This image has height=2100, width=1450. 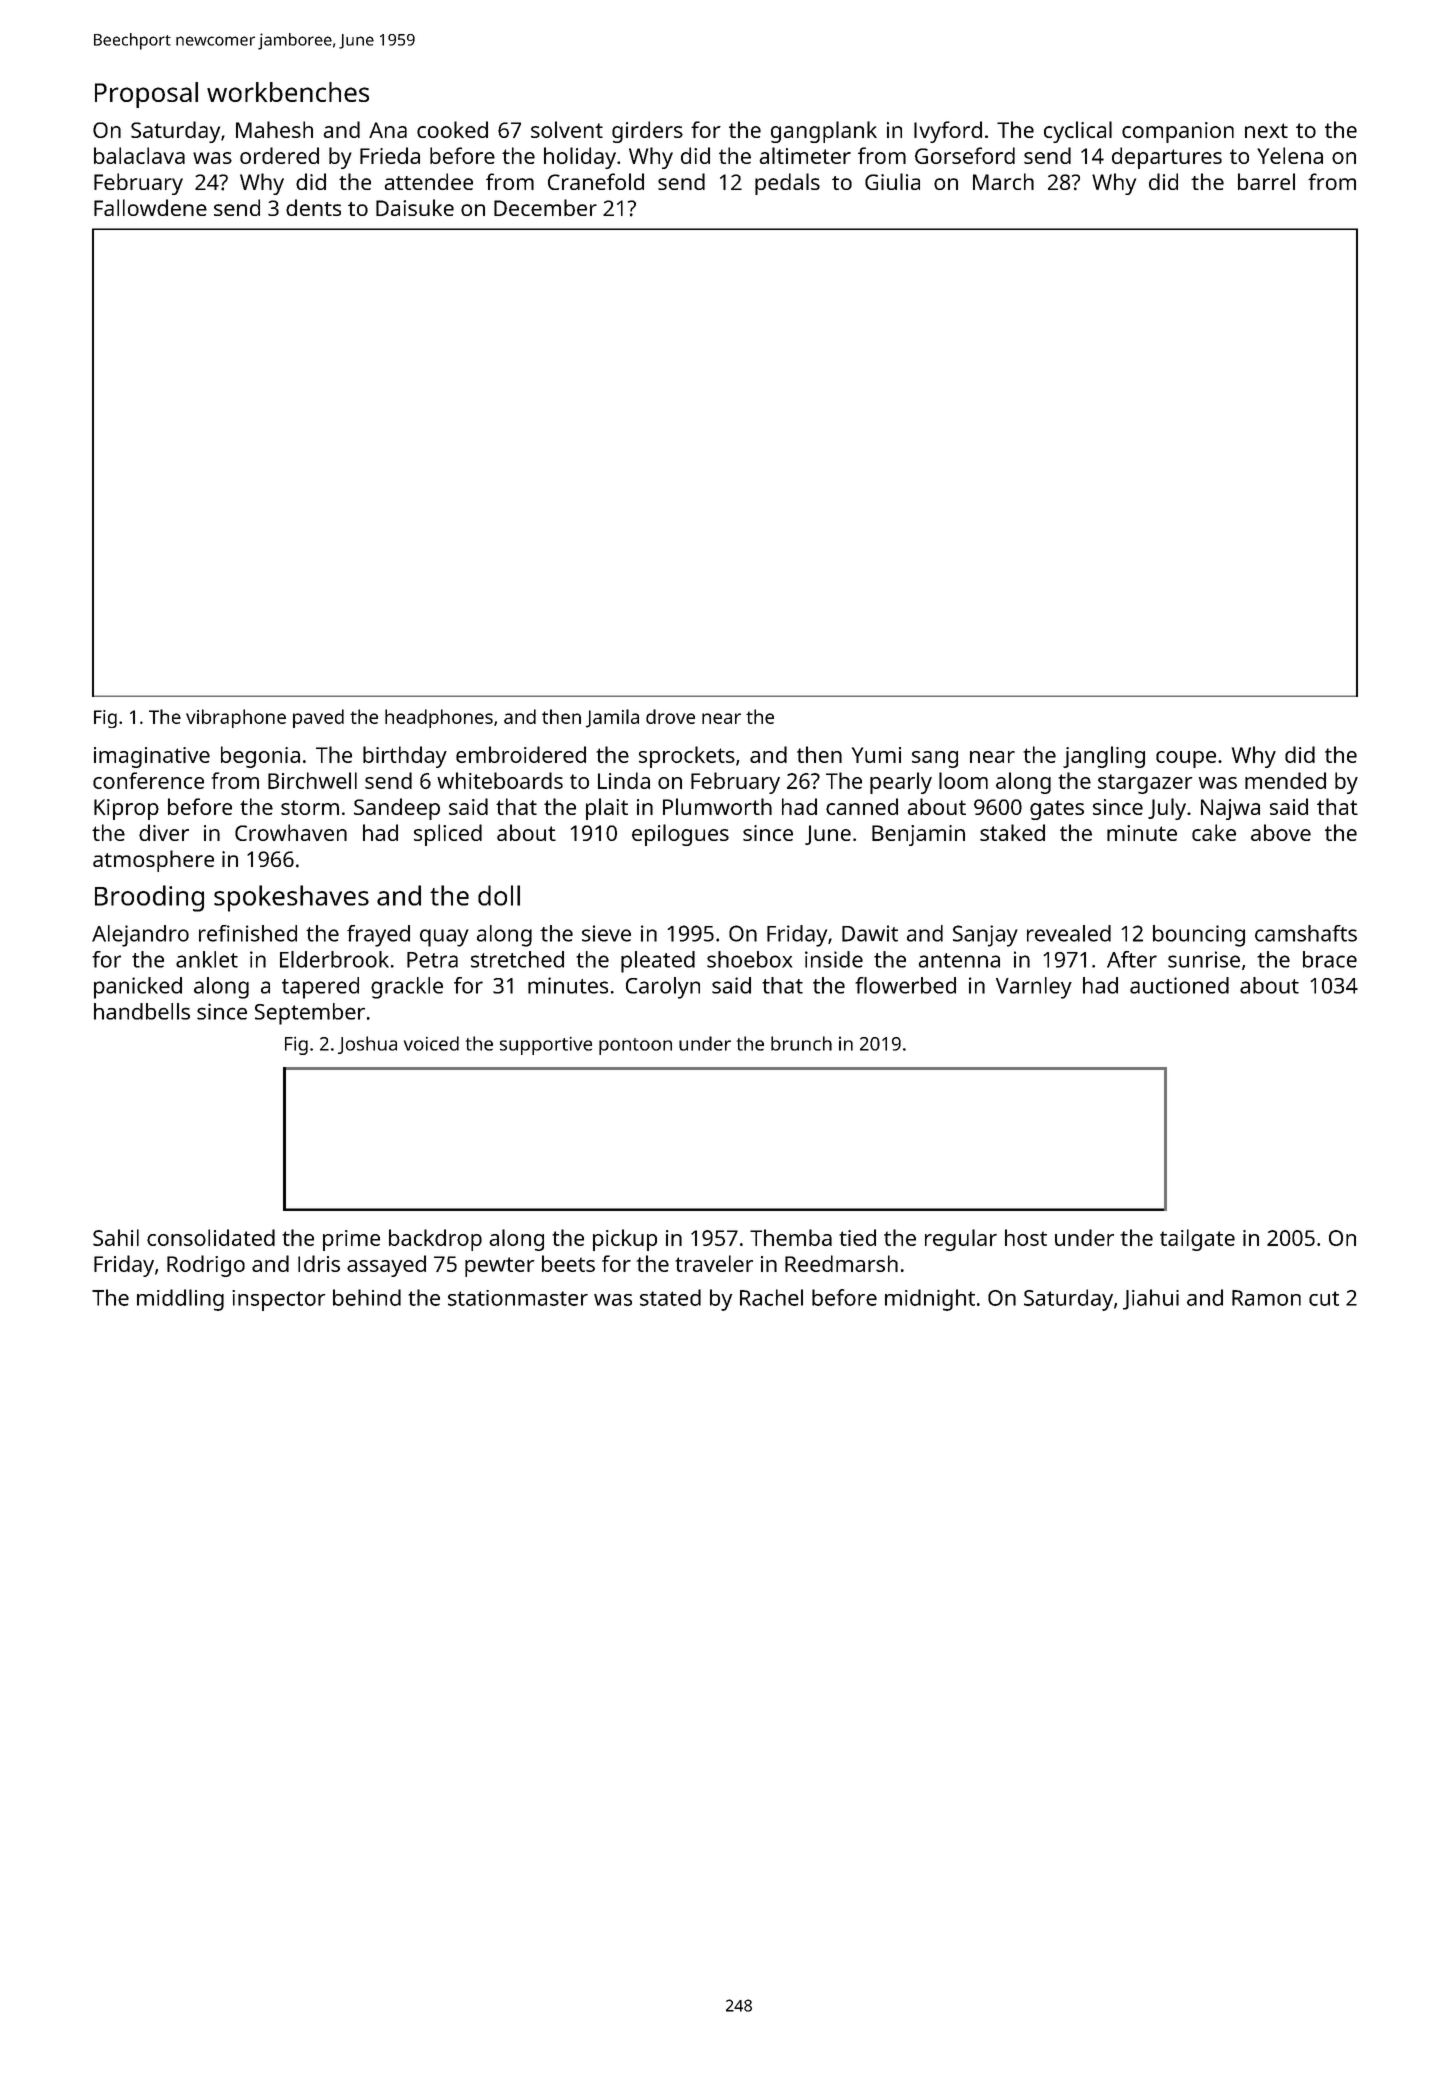 I want to click on pedals, so click(x=787, y=184).
